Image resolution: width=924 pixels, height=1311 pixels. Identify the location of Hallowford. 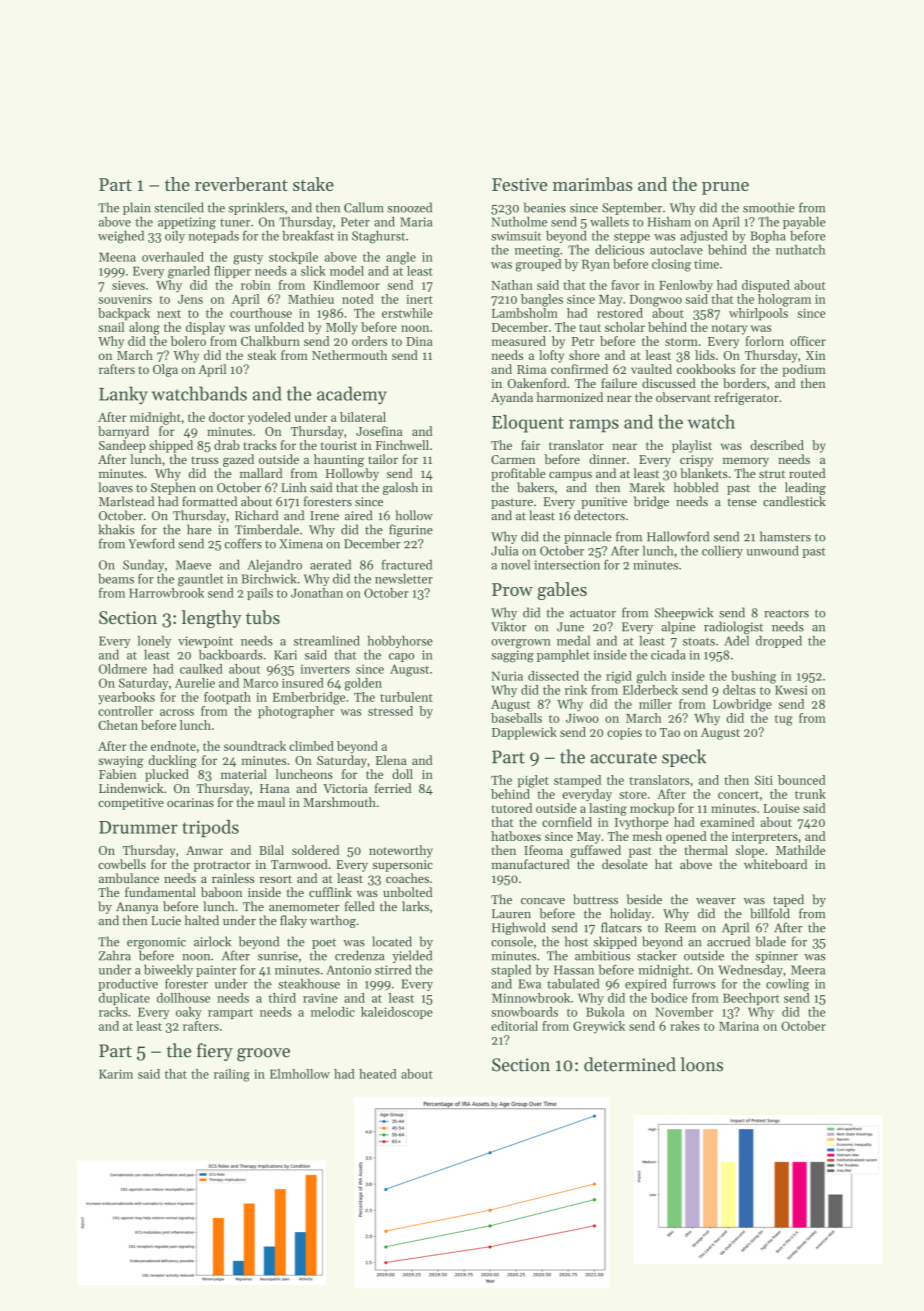
(678, 536).
